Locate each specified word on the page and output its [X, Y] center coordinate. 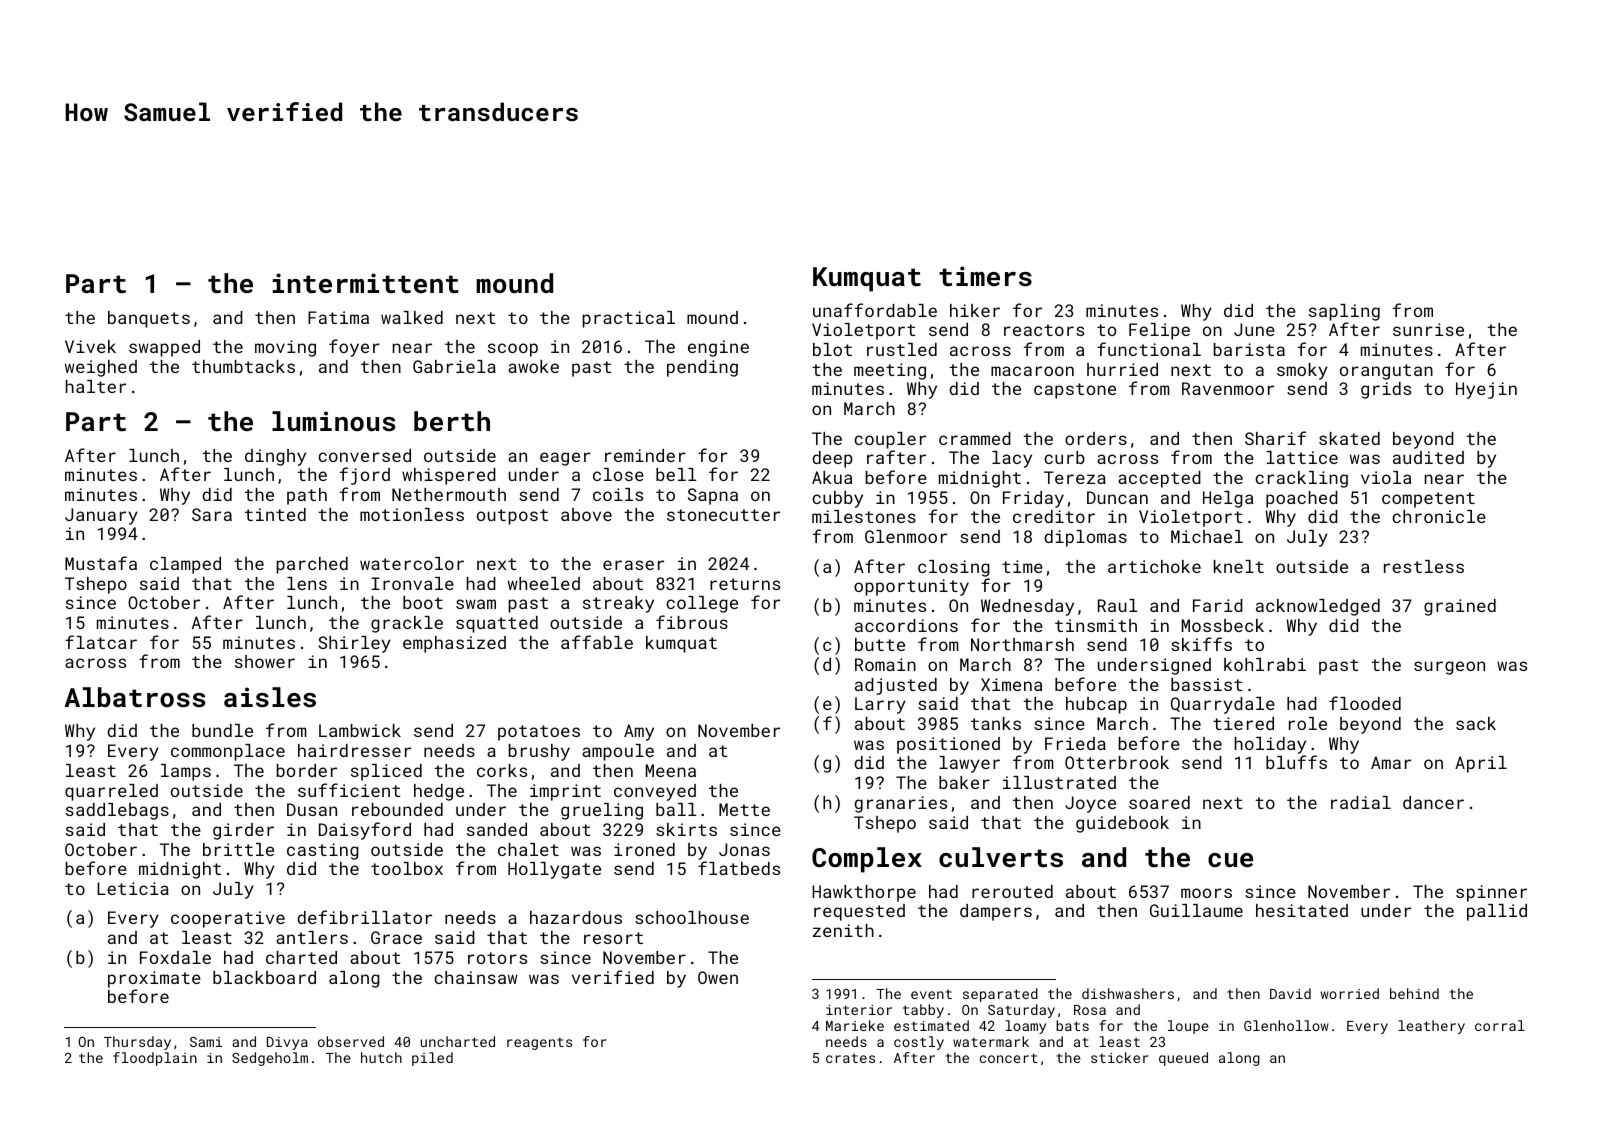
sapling [1344, 312]
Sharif [1275, 438]
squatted [497, 624]
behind [1414, 993]
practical [628, 319]
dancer [1433, 802]
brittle [238, 849]
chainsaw [476, 977]
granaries [900, 804]
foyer [354, 348]
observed [351, 1041]
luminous [333, 421]
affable [597, 642]
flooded [1365, 703]
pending [702, 368]
